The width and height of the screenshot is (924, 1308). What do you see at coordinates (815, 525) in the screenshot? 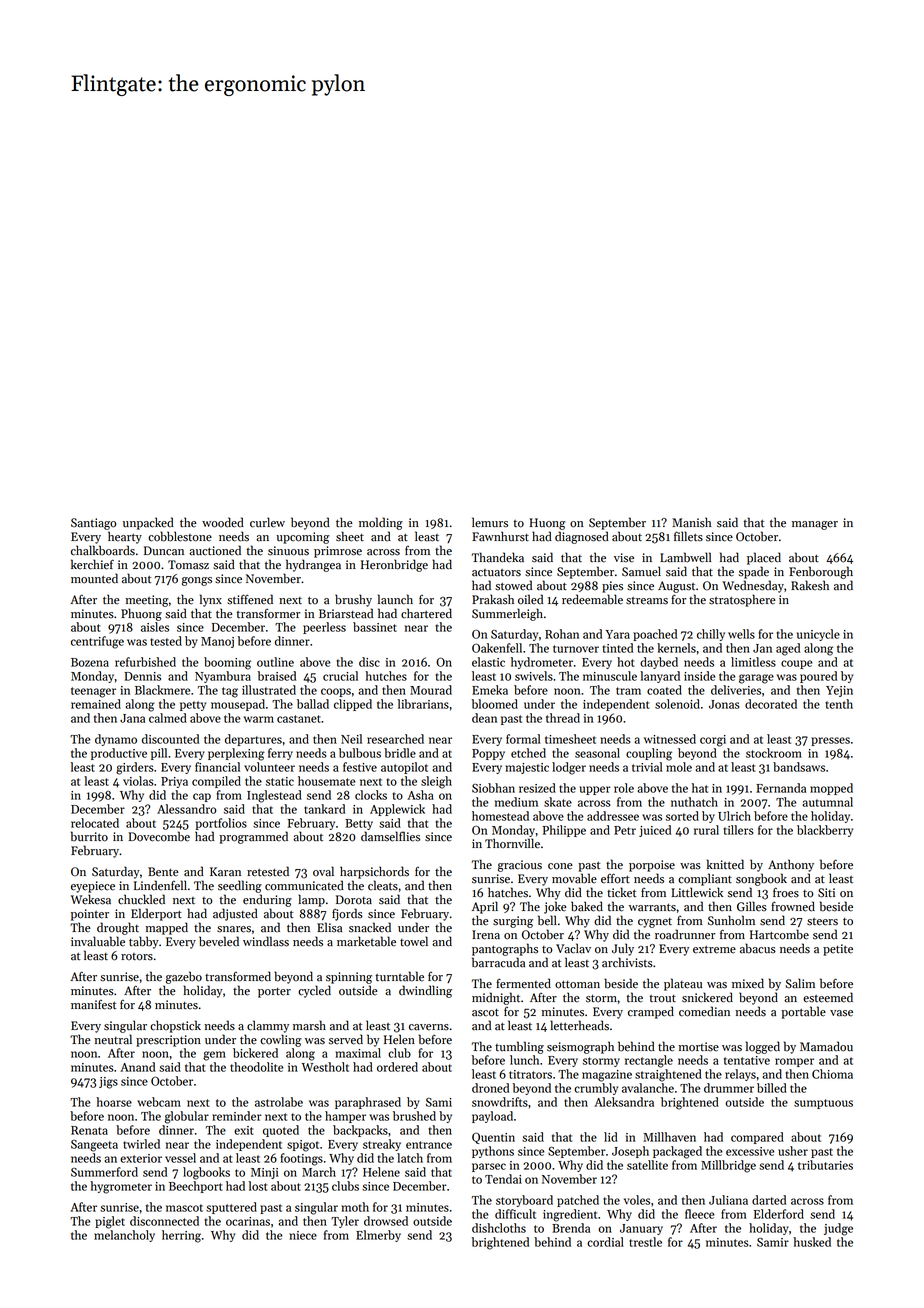
I see `manager` at bounding box center [815, 525].
